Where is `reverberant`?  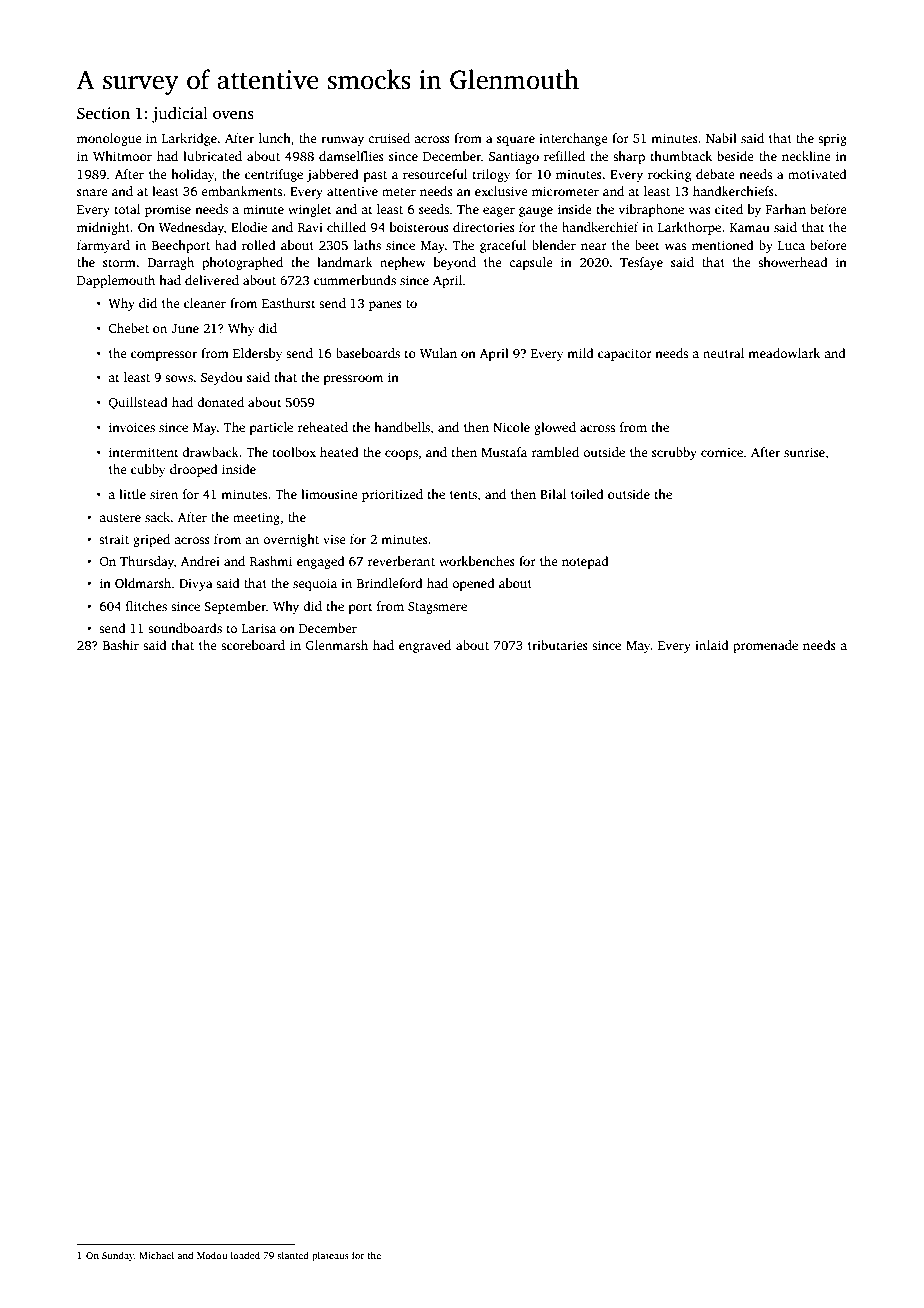
reverberant is located at coordinates (401, 561).
